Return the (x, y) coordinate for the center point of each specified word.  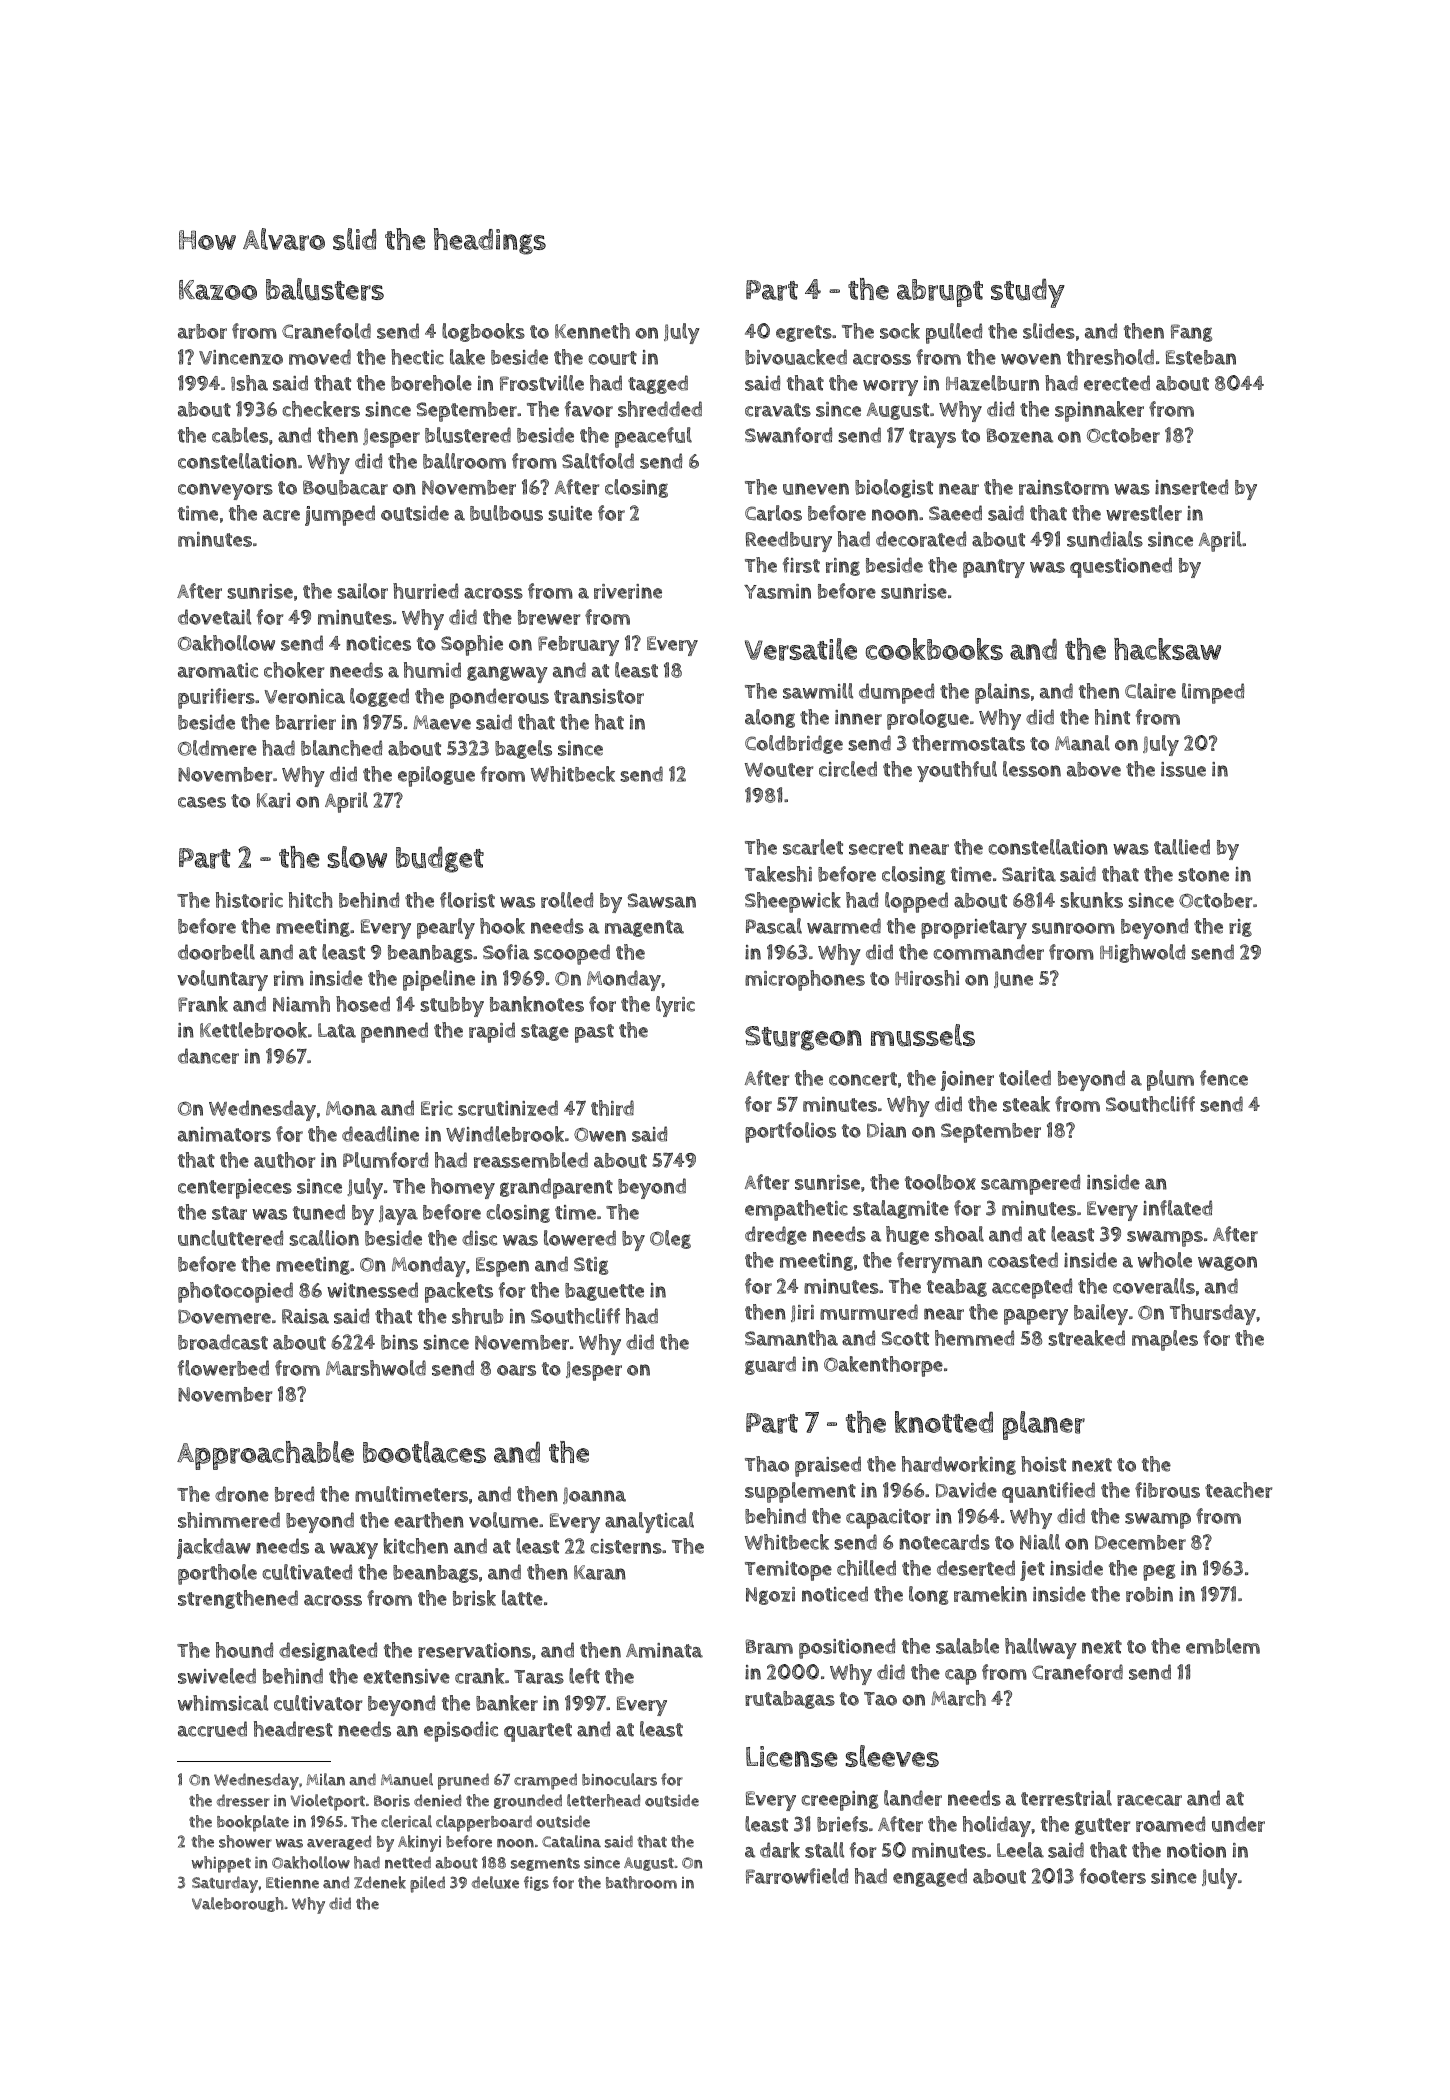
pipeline (439, 980)
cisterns (626, 1546)
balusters (325, 289)
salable (967, 1646)
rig (1240, 928)
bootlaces (424, 1452)
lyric (675, 1006)
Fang (1191, 333)
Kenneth (592, 331)
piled (427, 1884)
